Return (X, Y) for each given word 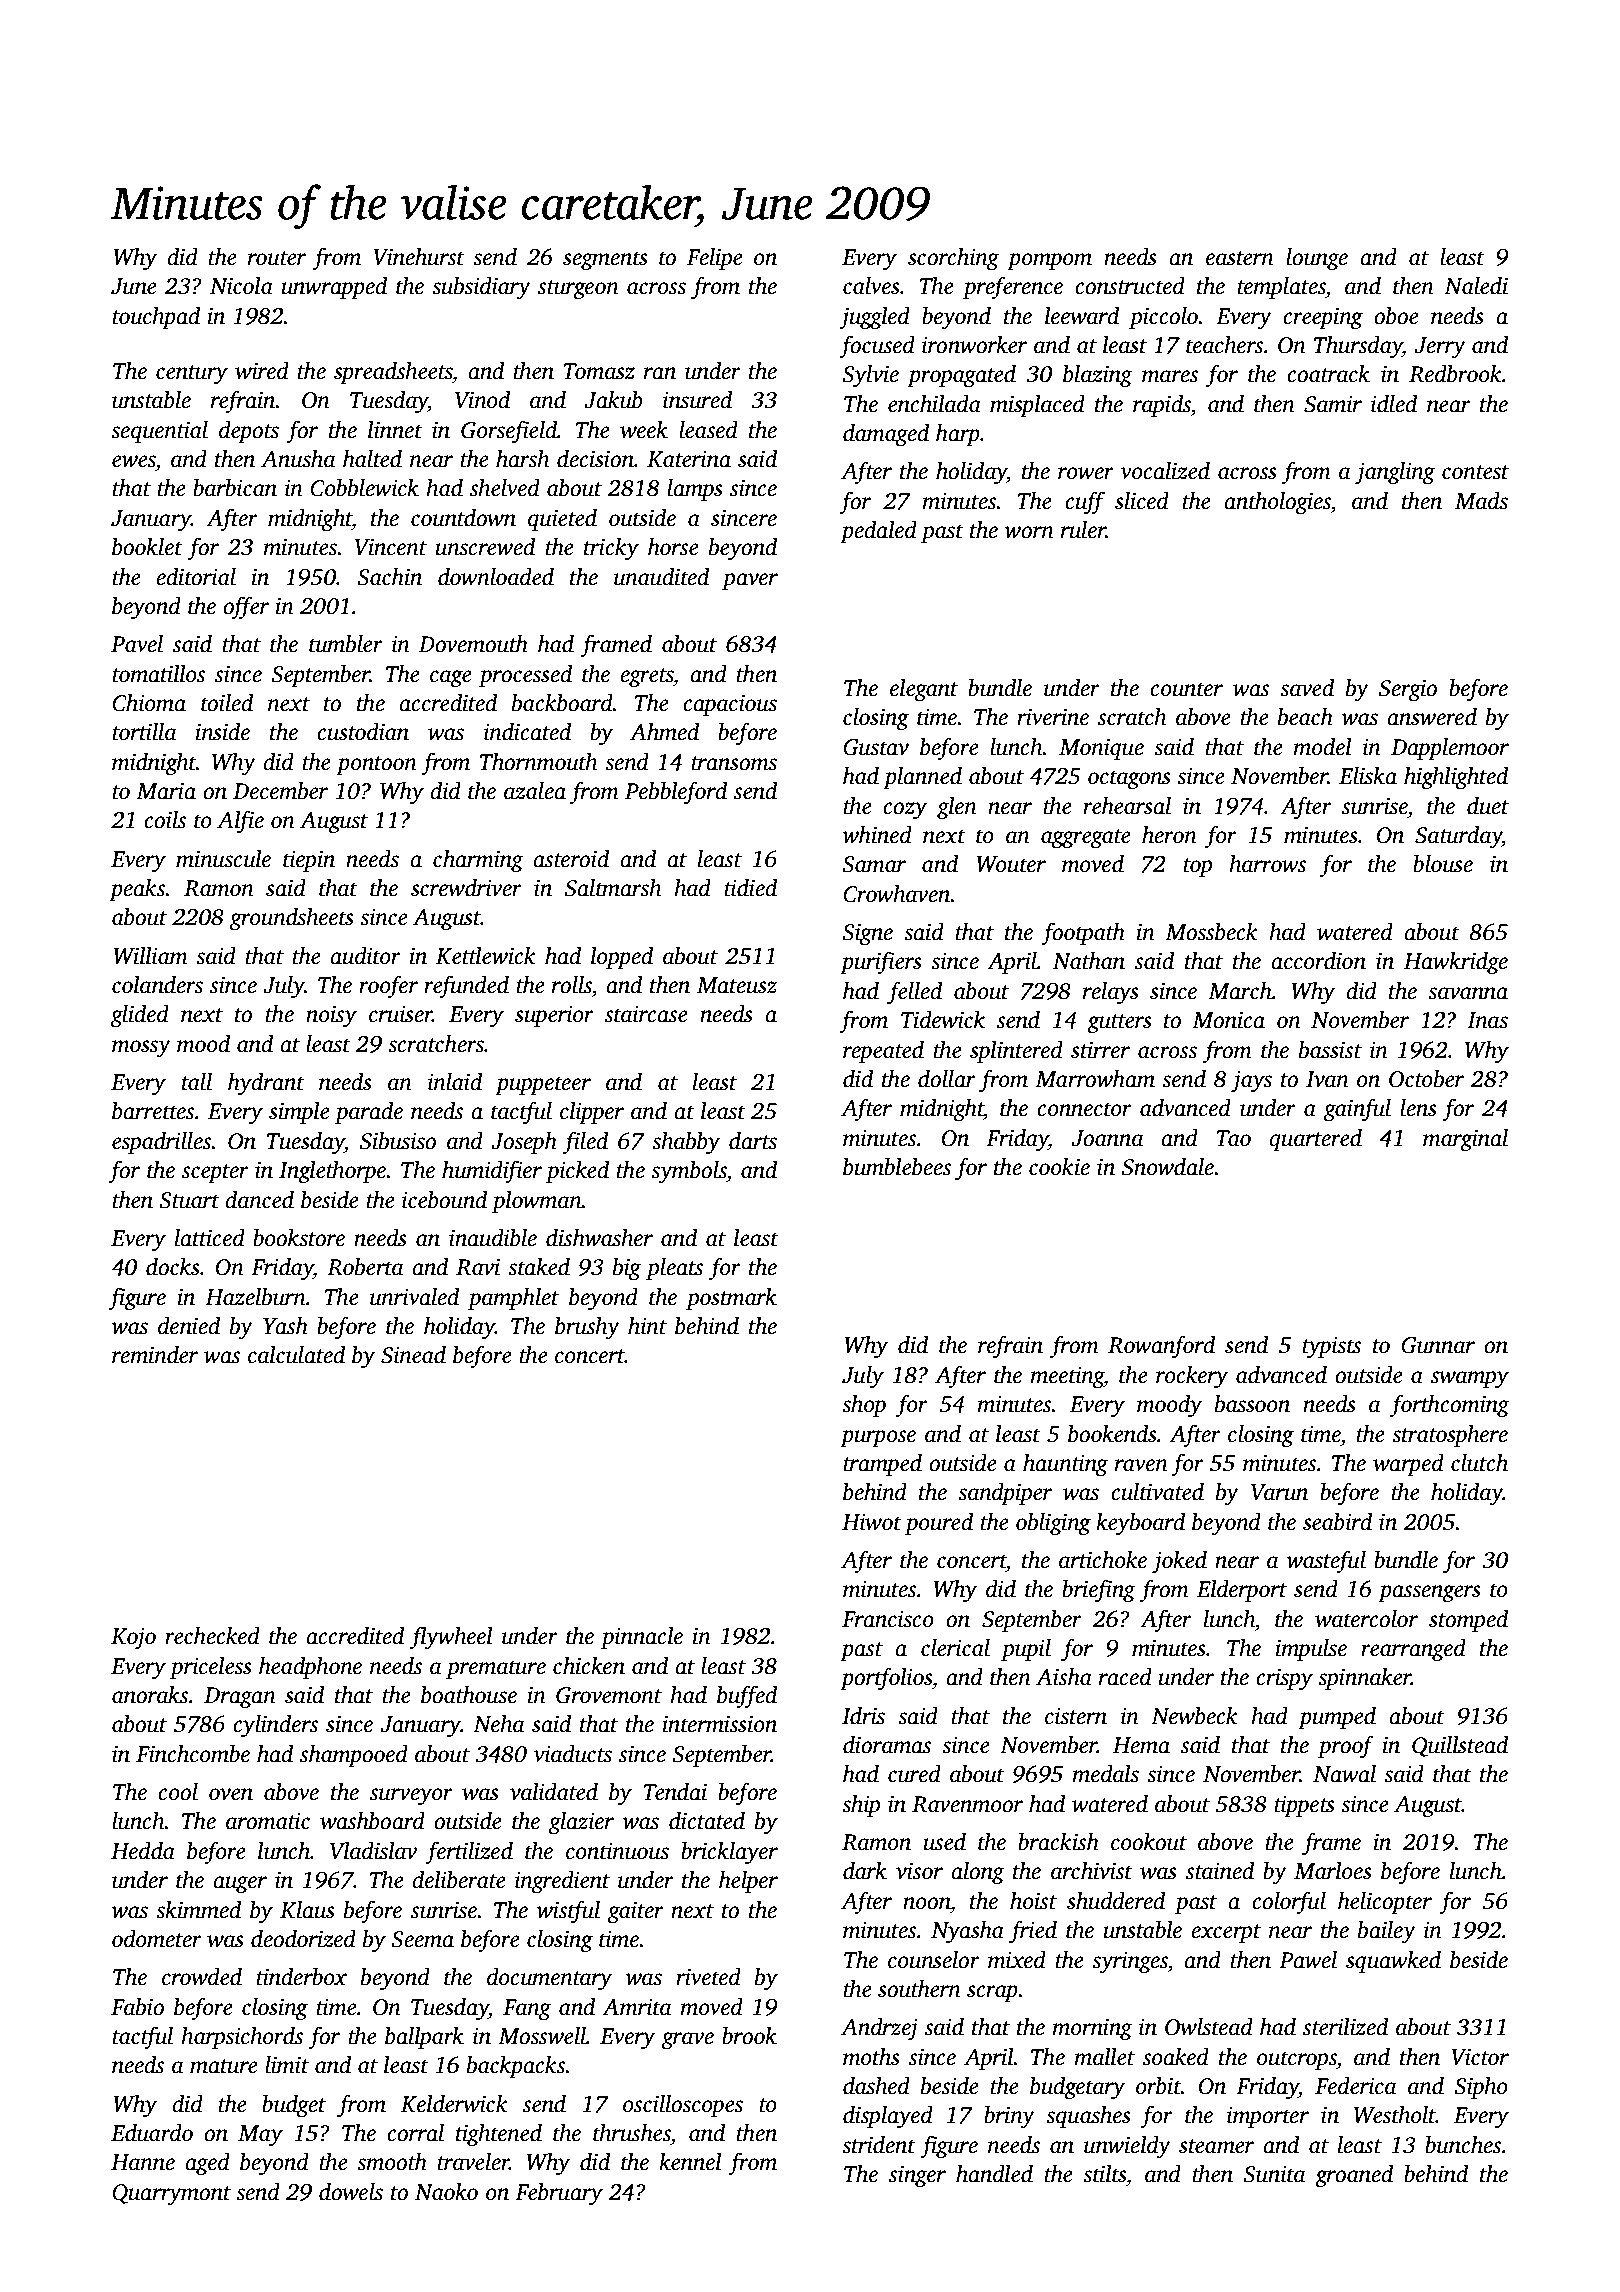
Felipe (715, 259)
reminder (155, 1355)
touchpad (156, 318)
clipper (592, 1113)
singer (917, 2177)
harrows (1268, 864)
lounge (1317, 259)
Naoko (446, 2192)
